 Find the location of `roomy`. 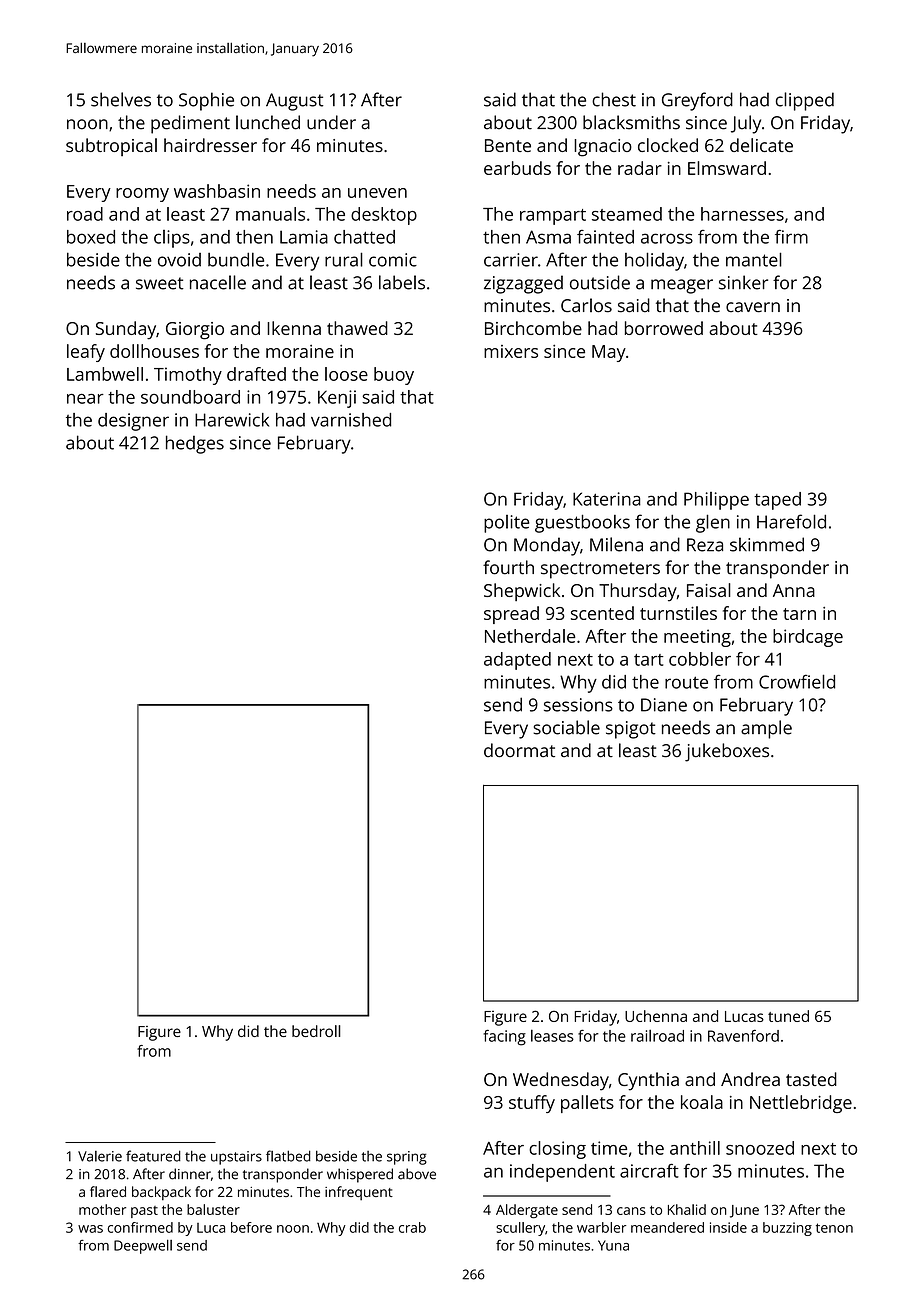

roomy is located at coordinates (142, 195).
